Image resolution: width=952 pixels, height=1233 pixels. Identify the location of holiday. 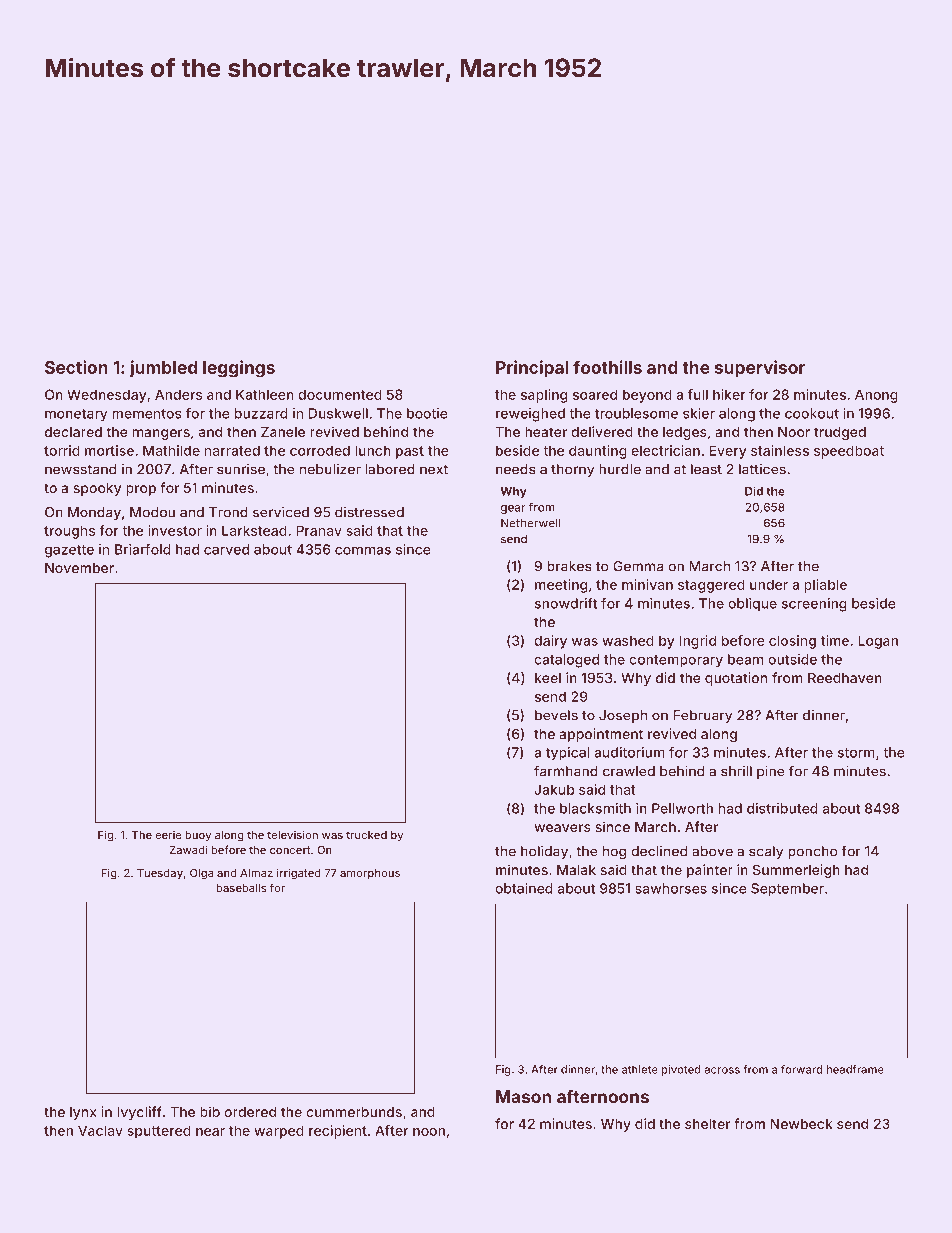
(544, 852).
